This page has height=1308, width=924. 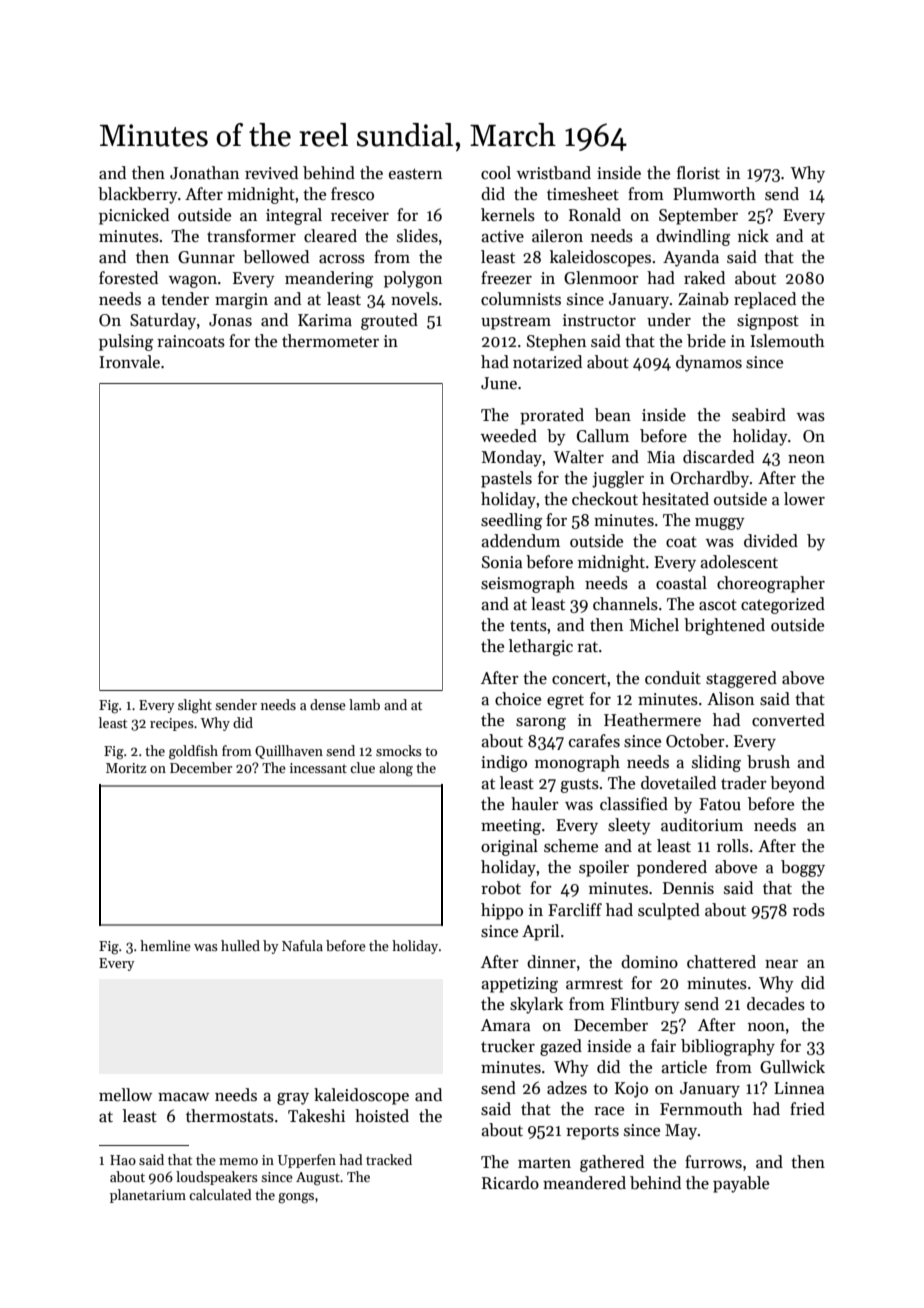 What do you see at coordinates (129, 362) in the page?
I see `Ironvale` at bounding box center [129, 362].
